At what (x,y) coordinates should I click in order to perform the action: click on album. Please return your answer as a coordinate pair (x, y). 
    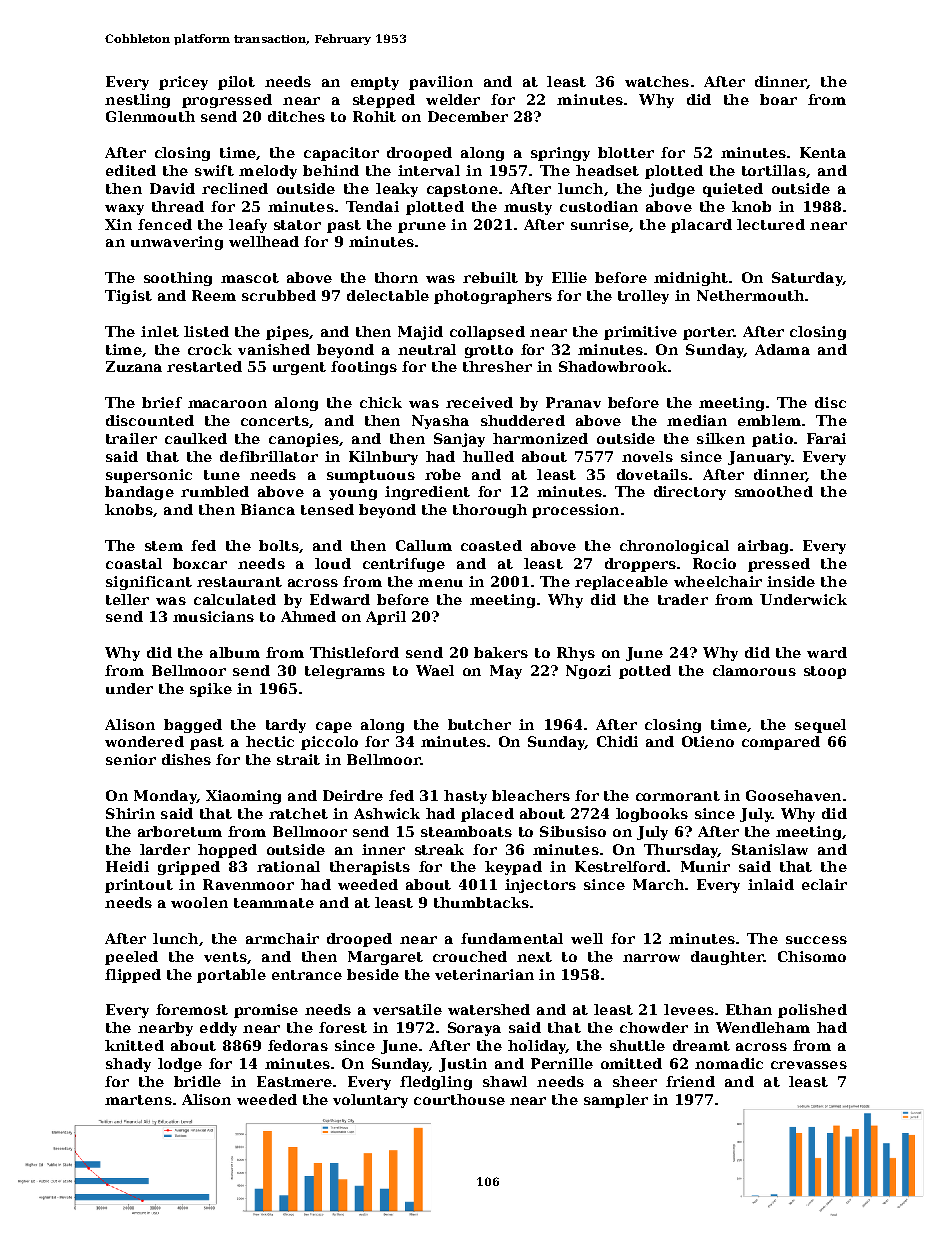
    Looking at the image, I should click on (235, 652).
